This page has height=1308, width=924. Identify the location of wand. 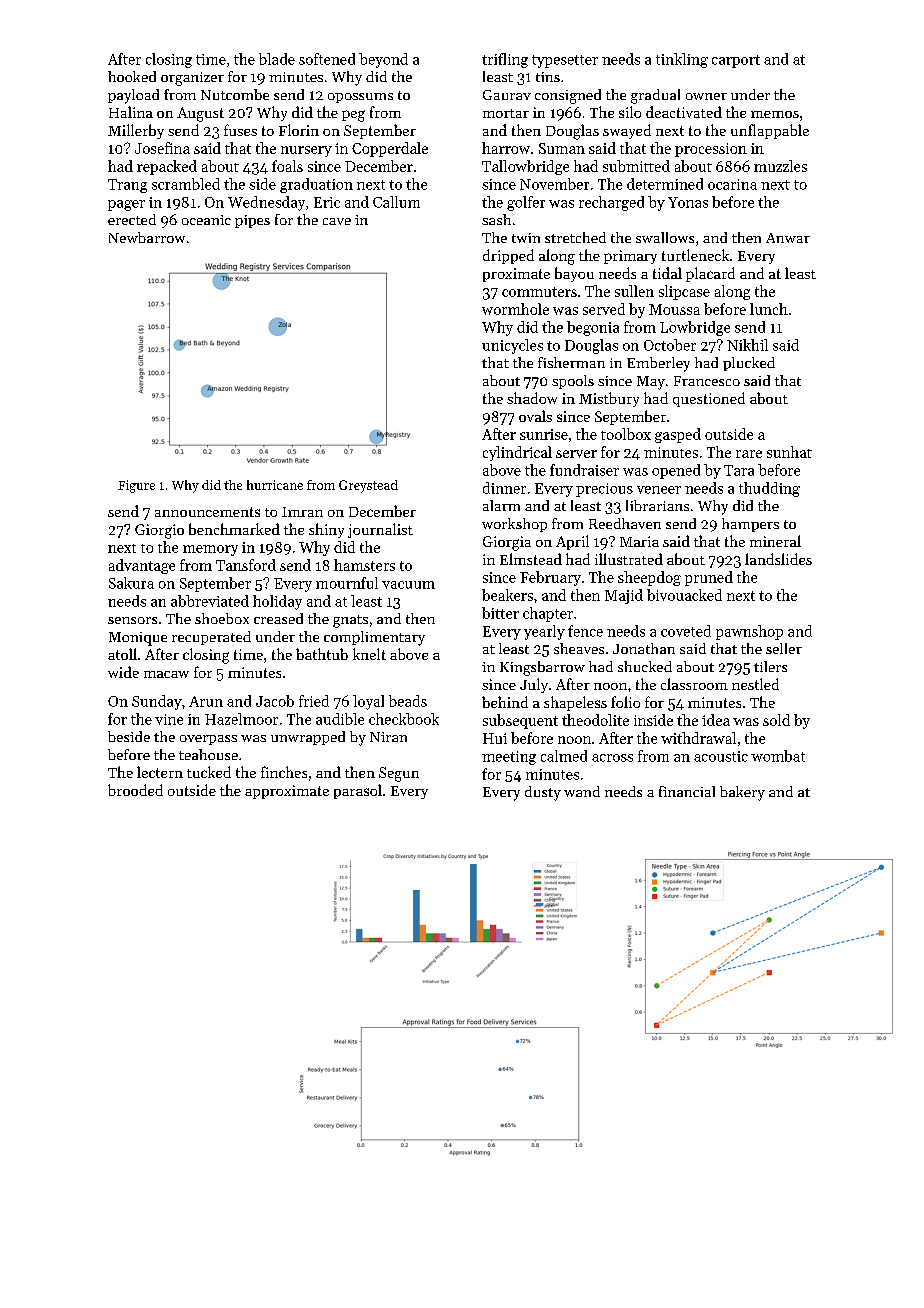
(582, 791).
